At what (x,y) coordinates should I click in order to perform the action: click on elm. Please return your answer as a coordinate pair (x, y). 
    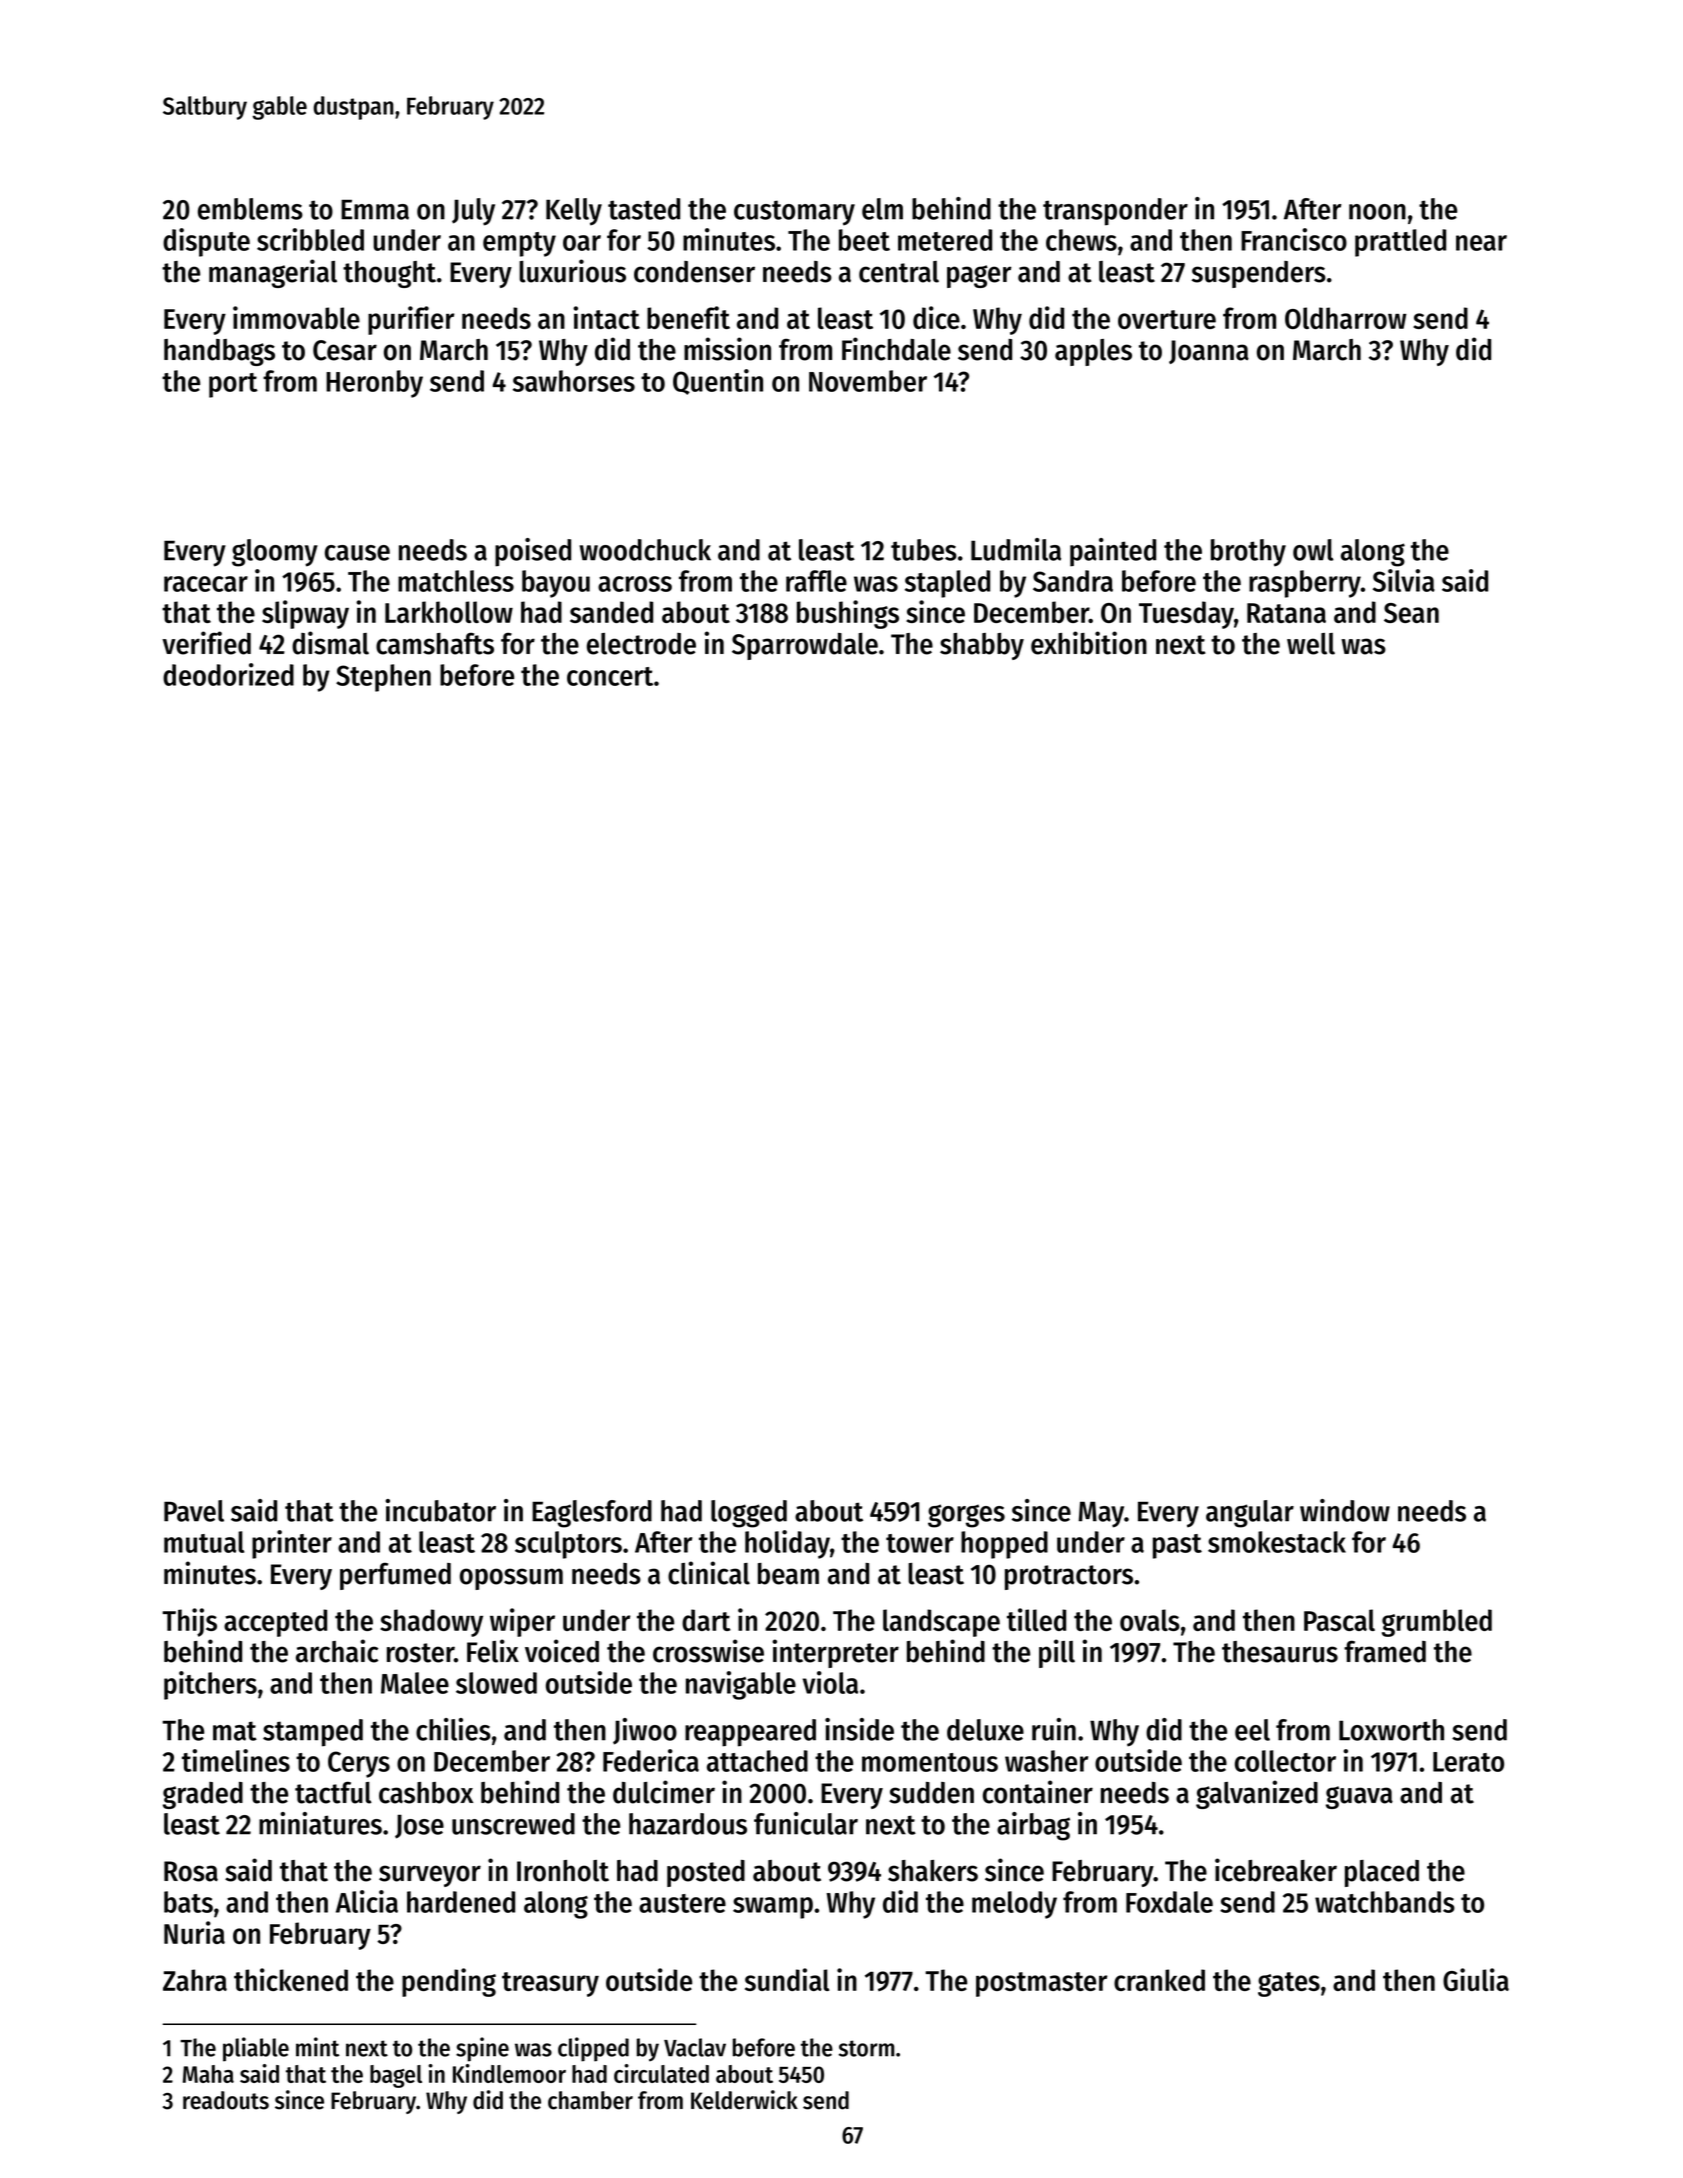
    Looking at the image, I should click on (882, 209).
